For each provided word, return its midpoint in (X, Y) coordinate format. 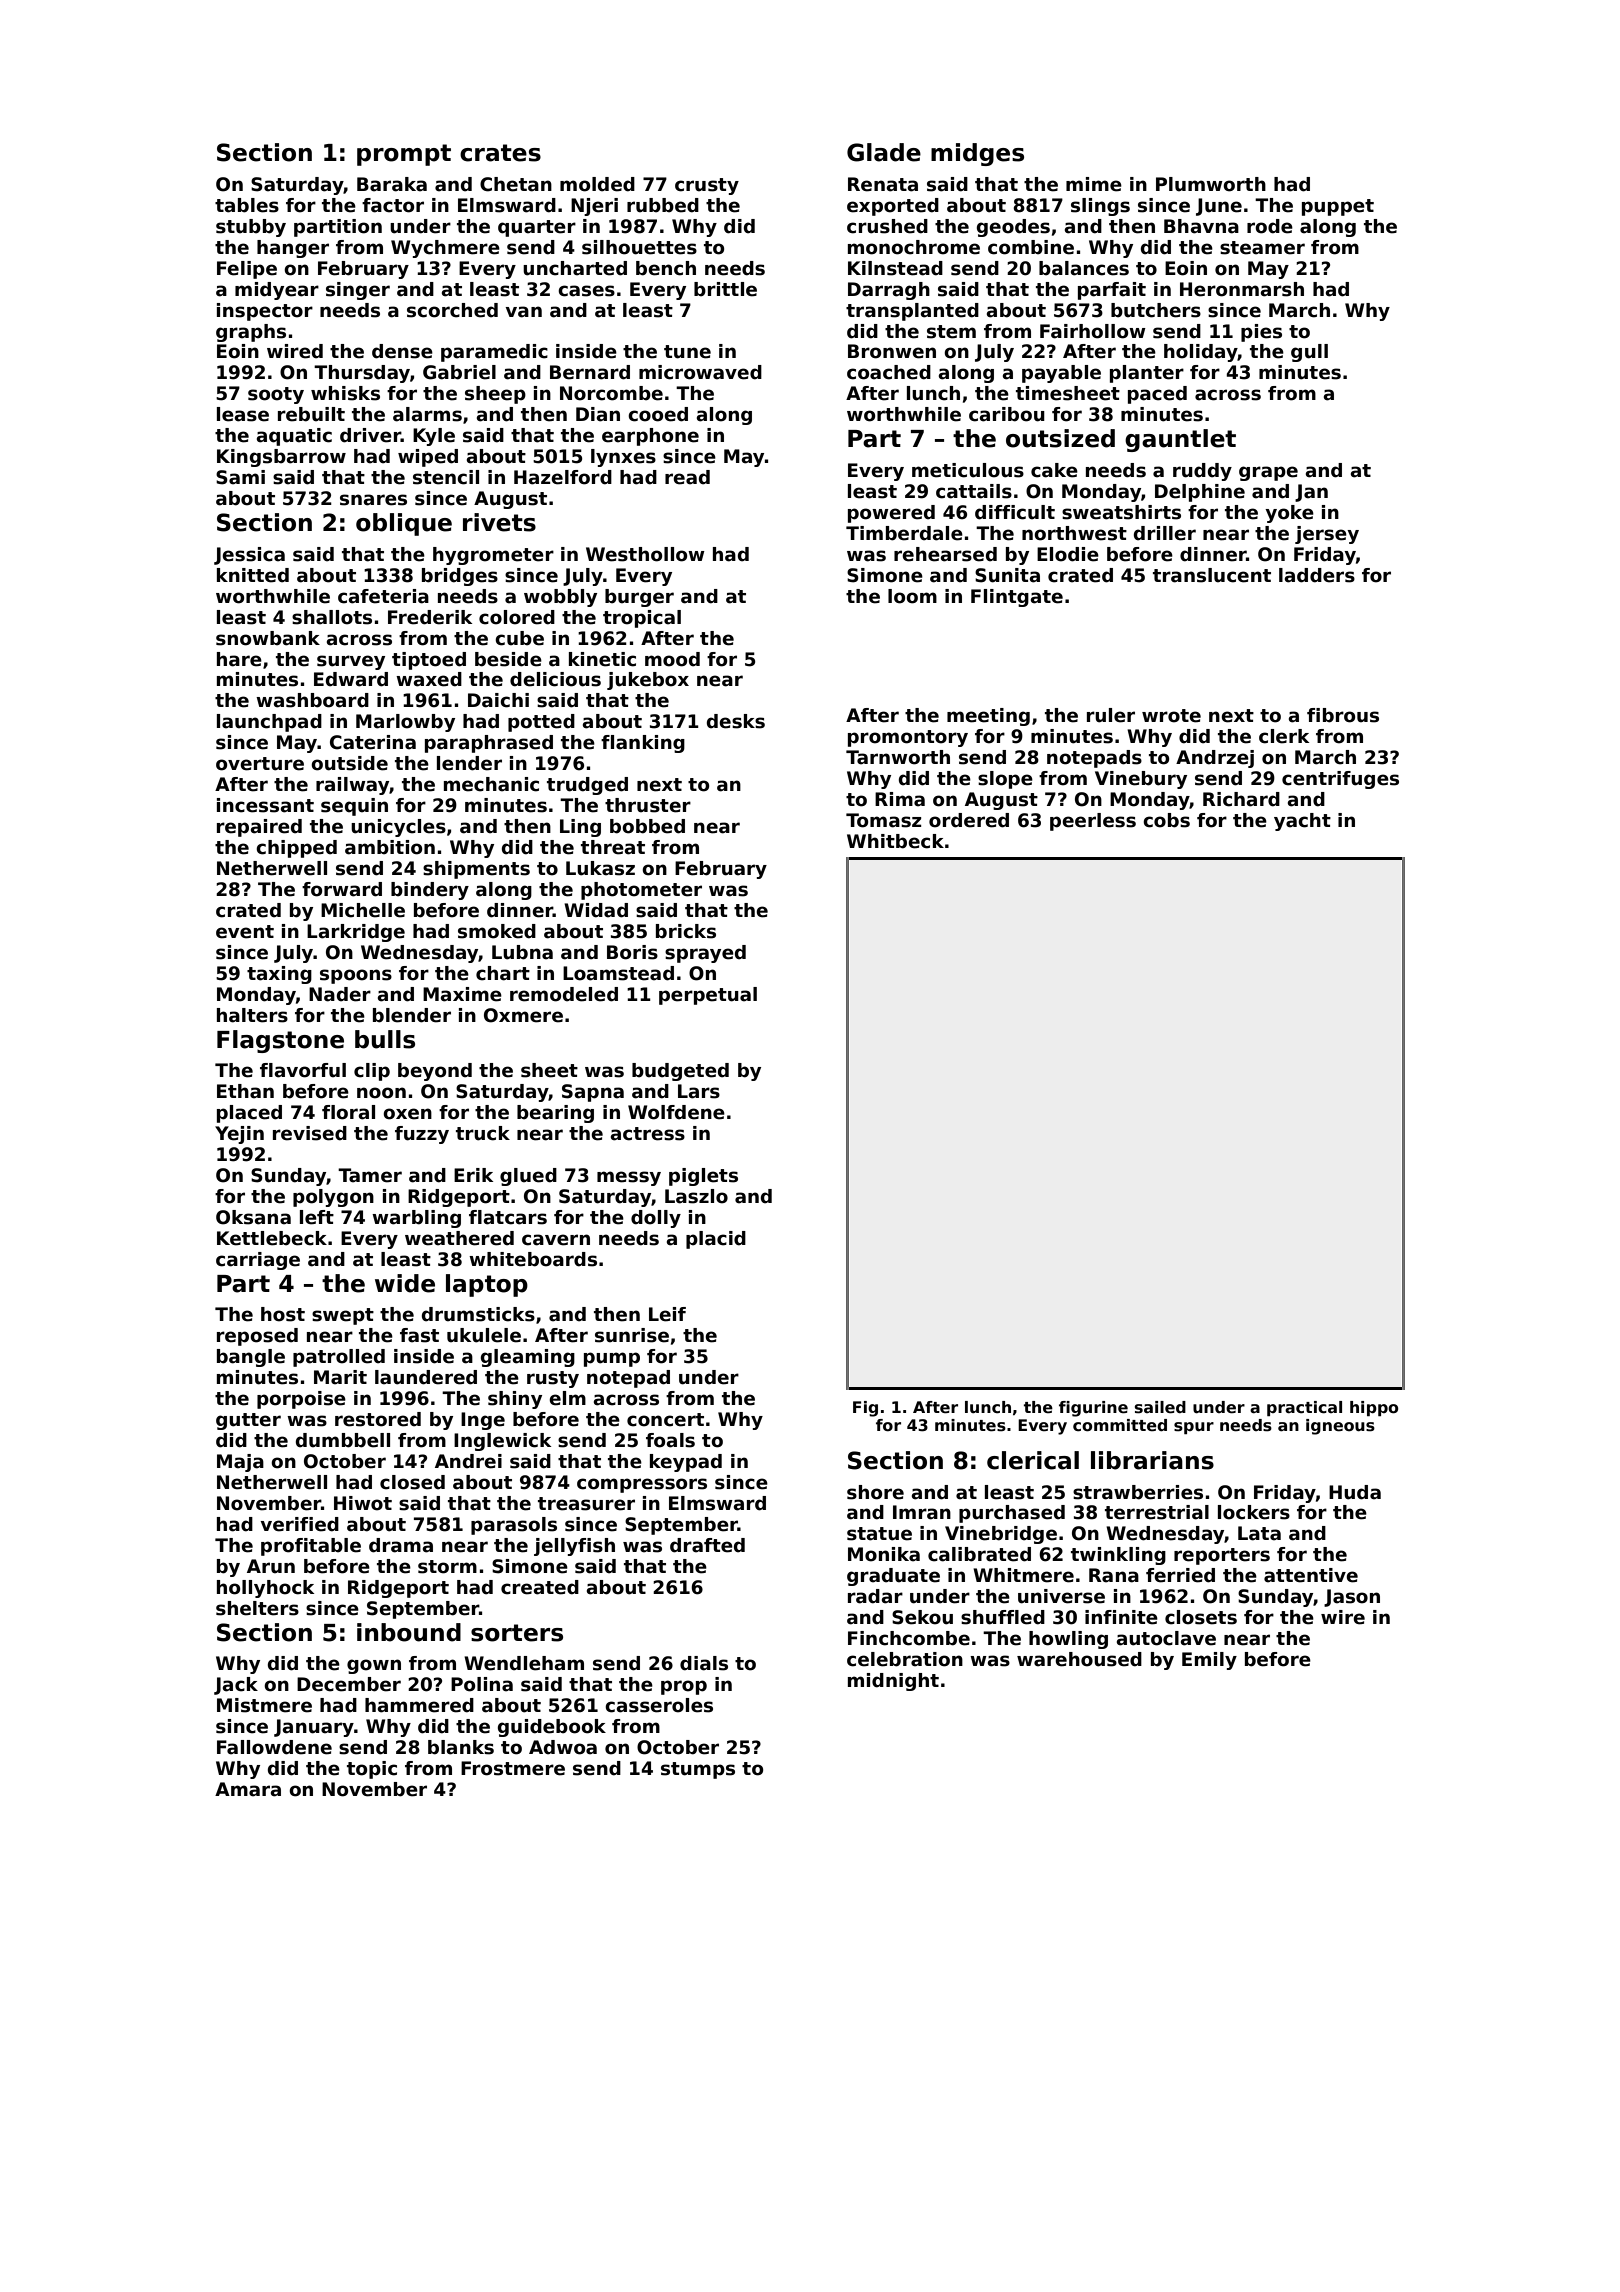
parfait (1112, 291)
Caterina (373, 742)
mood (672, 659)
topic (372, 1770)
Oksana (253, 1217)
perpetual (708, 996)
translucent (1212, 575)
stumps (698, 1770)
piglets (703, 1177)
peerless (1093, 822)
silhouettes (639, 247)
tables (247, 205)
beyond (435, 1072)
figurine (1093, 1409)
